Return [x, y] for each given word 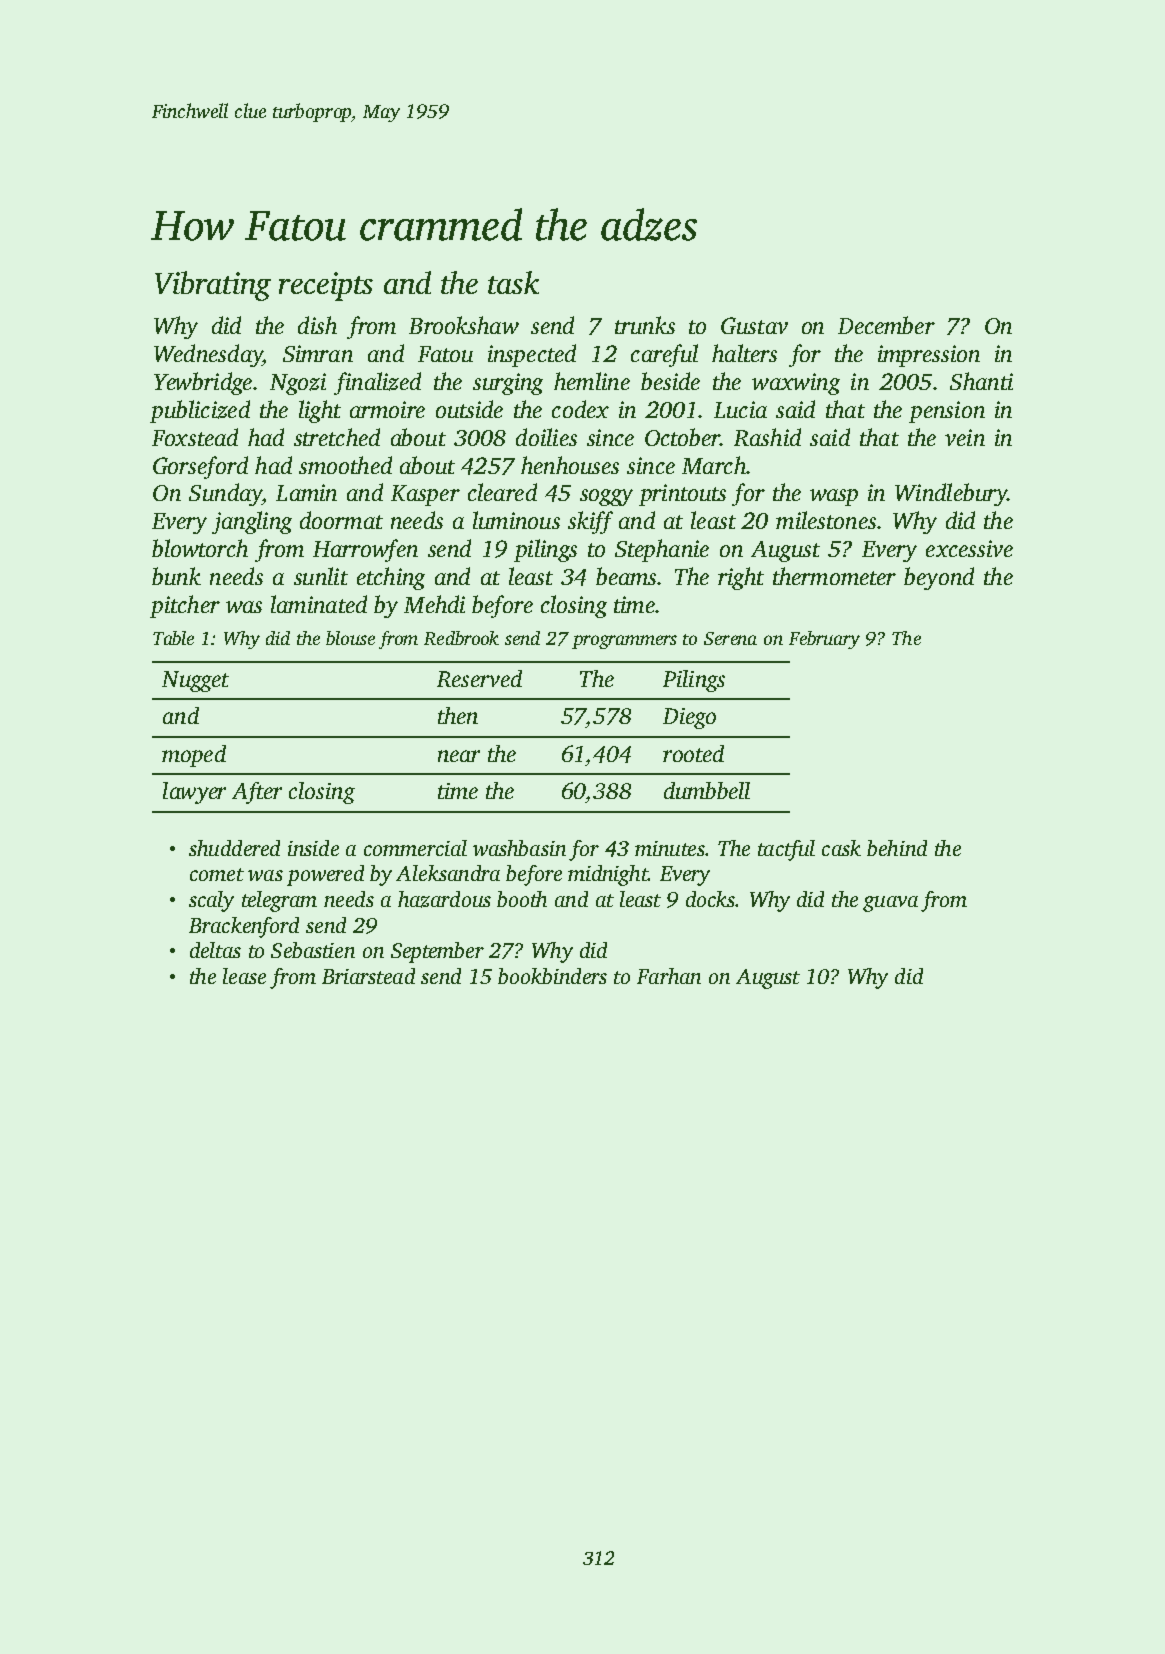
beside [670, 381]
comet [217, 874]
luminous [516, 520]
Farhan [669, 976]
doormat [341, 520]
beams [626, 576]
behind [897, 848]
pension [947, 412]
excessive [969, 548]
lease [244, 976]
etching [391, 578]
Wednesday [208, 355]
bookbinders [552, 976]
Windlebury [951, 494]
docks [710, 899]
